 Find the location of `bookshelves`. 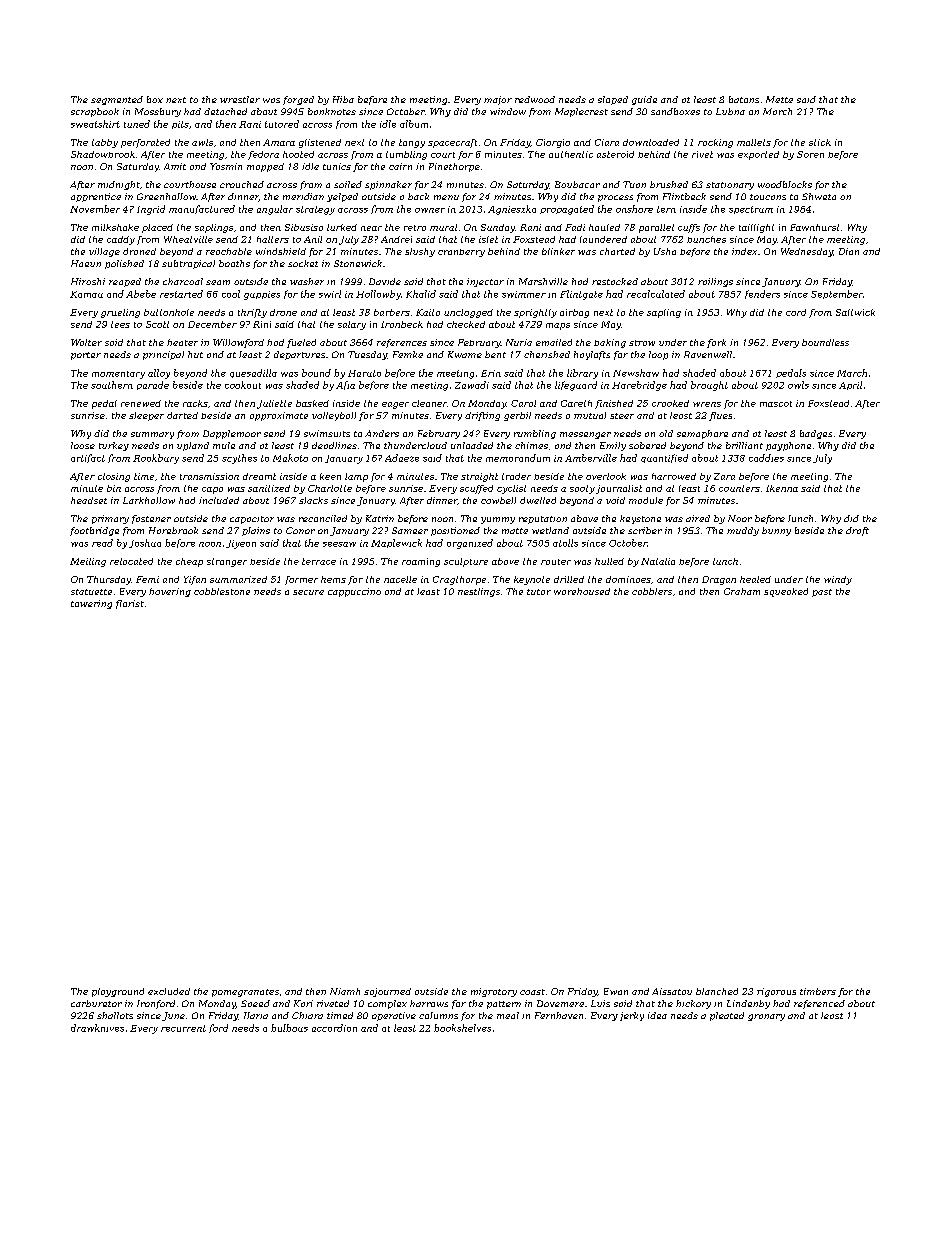

bookshelves is located at coordinates (462, 1028).
